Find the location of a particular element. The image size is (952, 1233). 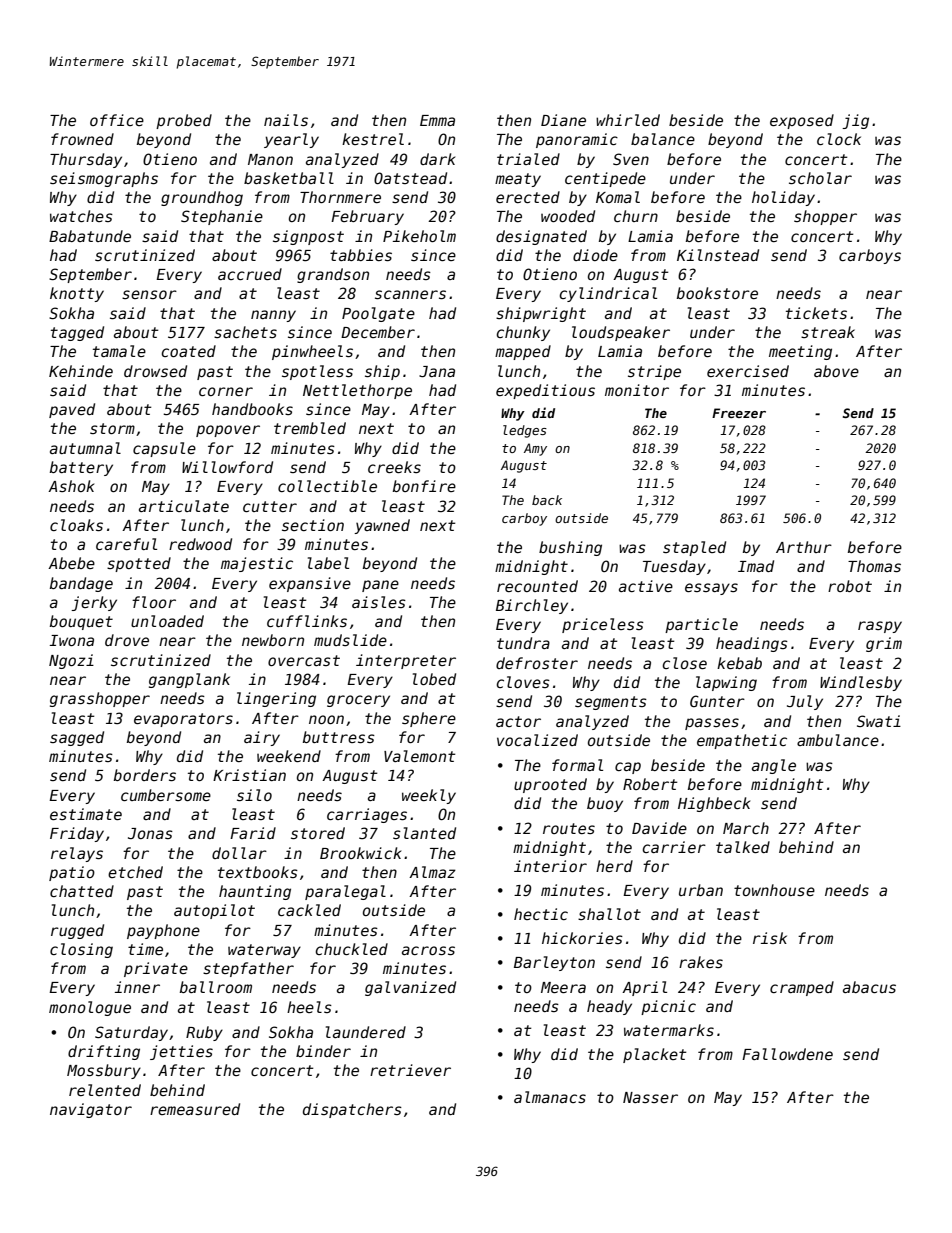

remeasured is located at coordinates (195, 1109).
